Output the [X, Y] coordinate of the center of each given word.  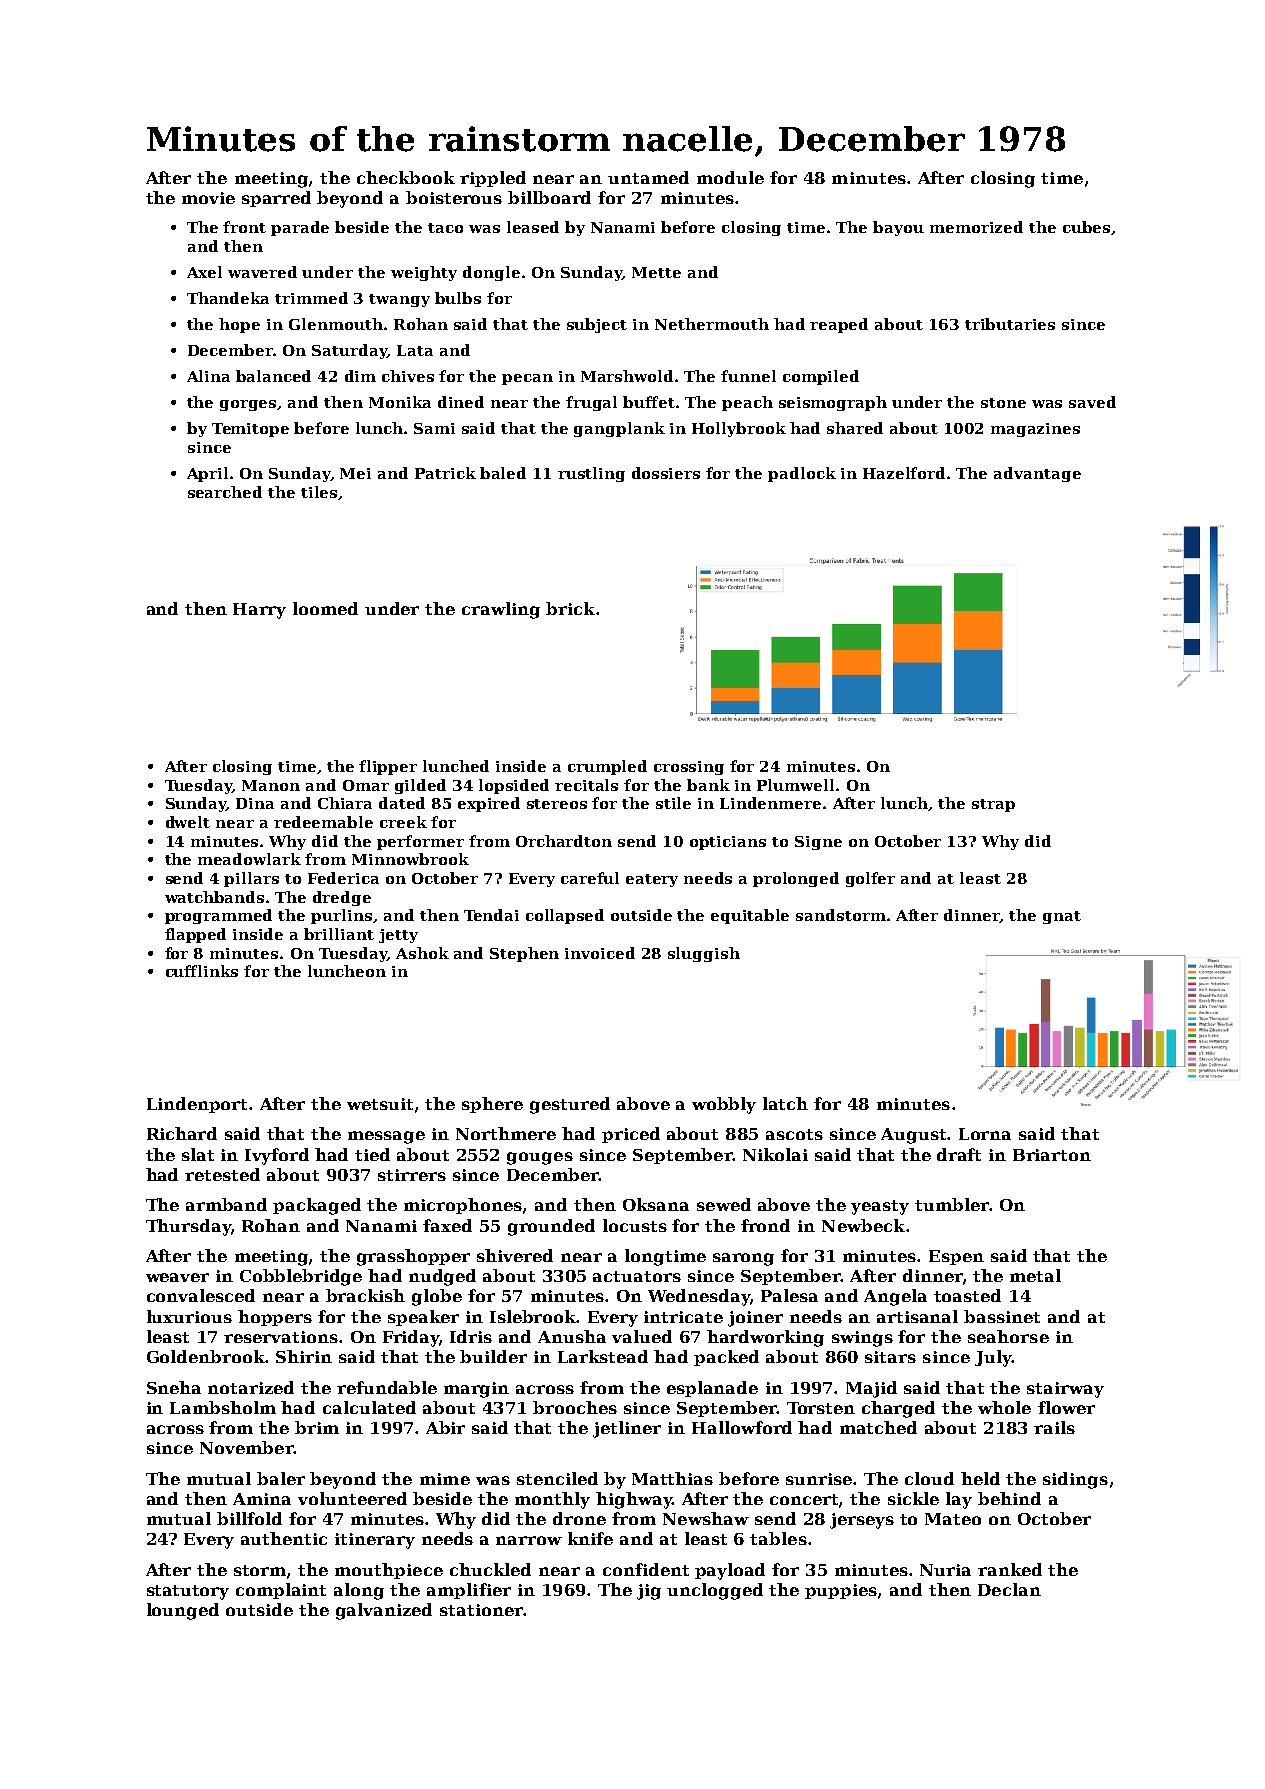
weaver [177, 1277]
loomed [325, 608]
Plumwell [795, 785]
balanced [273, 376]
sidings [1075, 1480]
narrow [529, 1540]
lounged [183, 1611]
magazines [1035, 430]
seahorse [1008, 1336]
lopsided [514, 786]
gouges [540, 1158]
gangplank [619, 429]
